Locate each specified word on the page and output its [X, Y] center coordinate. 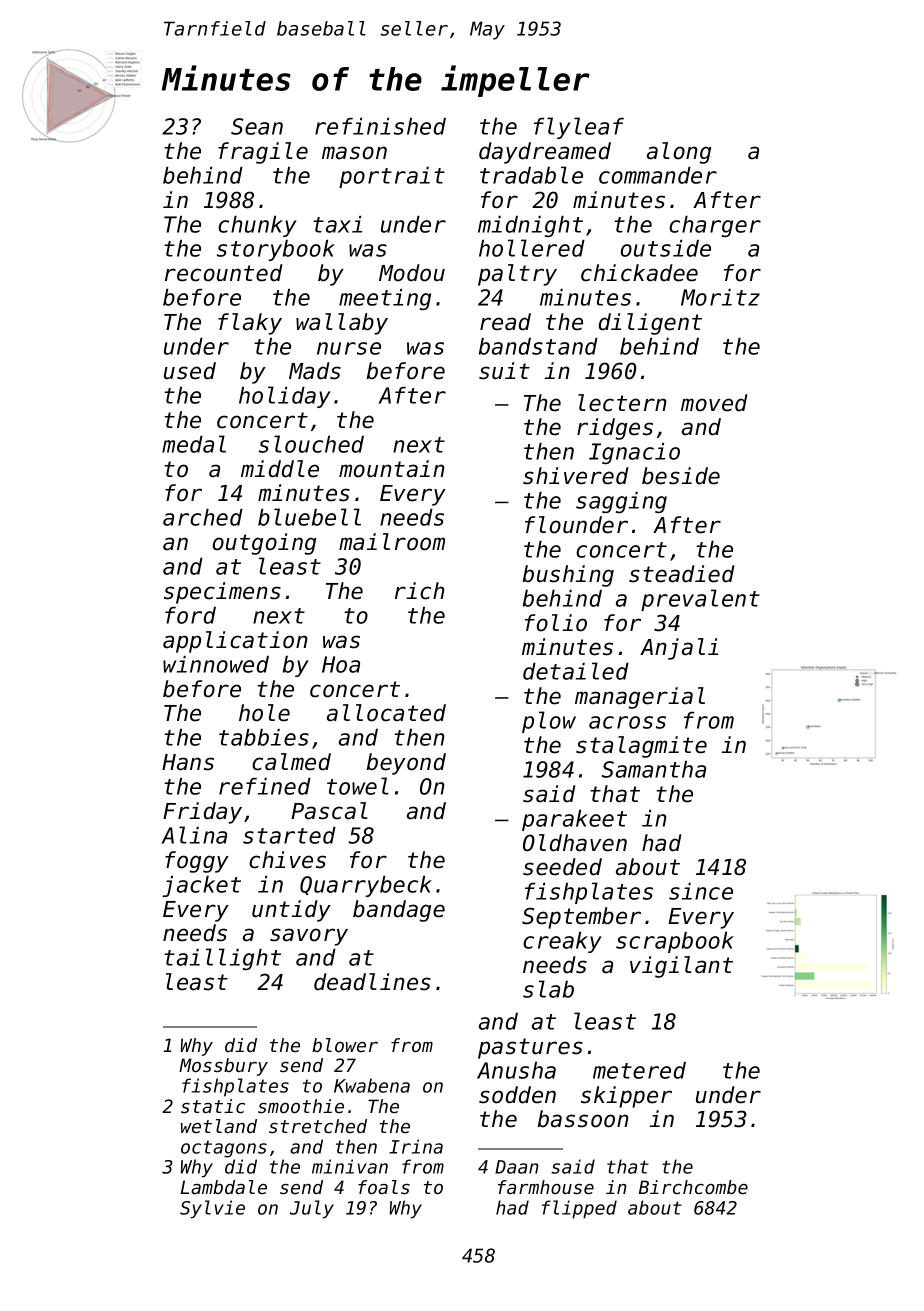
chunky [257, 226]
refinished [380, 126]
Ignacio [634, 453]
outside [666, 248]
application [235, 642]
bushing [568, 576]
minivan [350, 1166]
